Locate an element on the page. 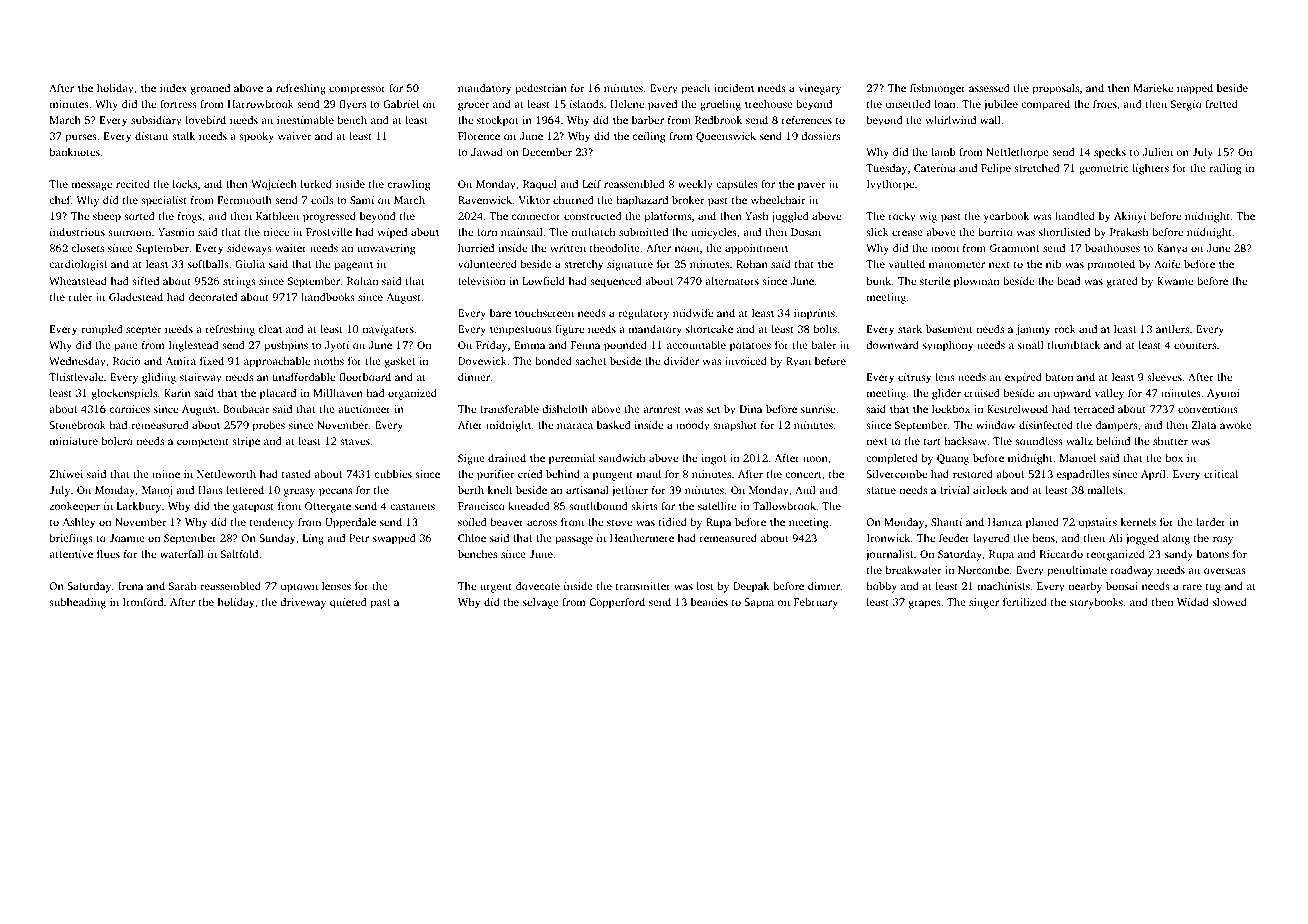 The image size is (1308, 924). Dovewick is located at coordinates (482, 361).
